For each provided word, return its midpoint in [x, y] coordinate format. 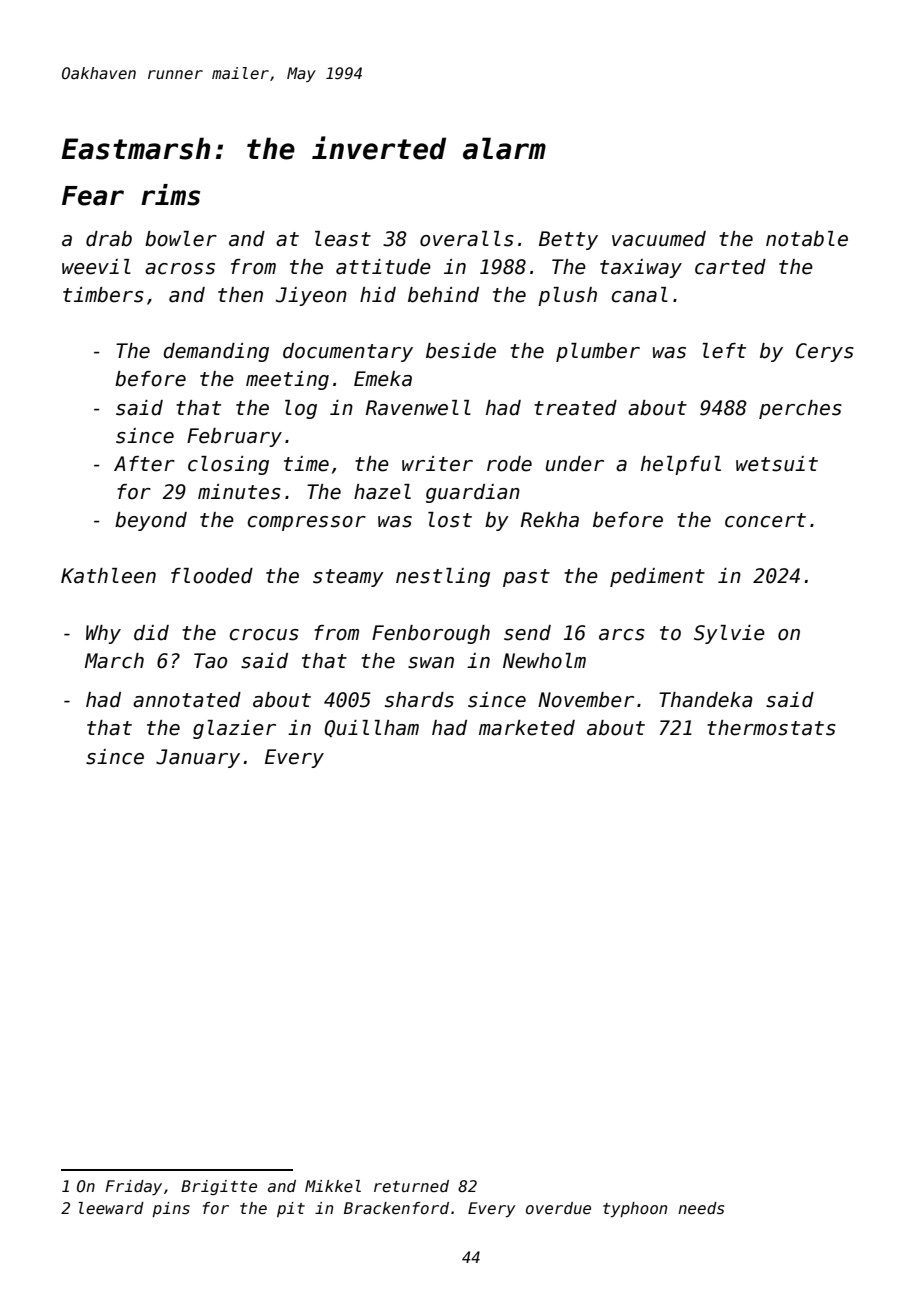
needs [701, 1208]
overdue [558, 1208]
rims [170, 195]
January [198, 758]
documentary [348, 352]
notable [807, 239]
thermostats [771, 728]
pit [291, 1209]
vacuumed [659, 239]
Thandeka [705, 700]
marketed [527, 728]
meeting [287, 380]
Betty [568, 240]
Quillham [371, 728]
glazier [234, 729]
